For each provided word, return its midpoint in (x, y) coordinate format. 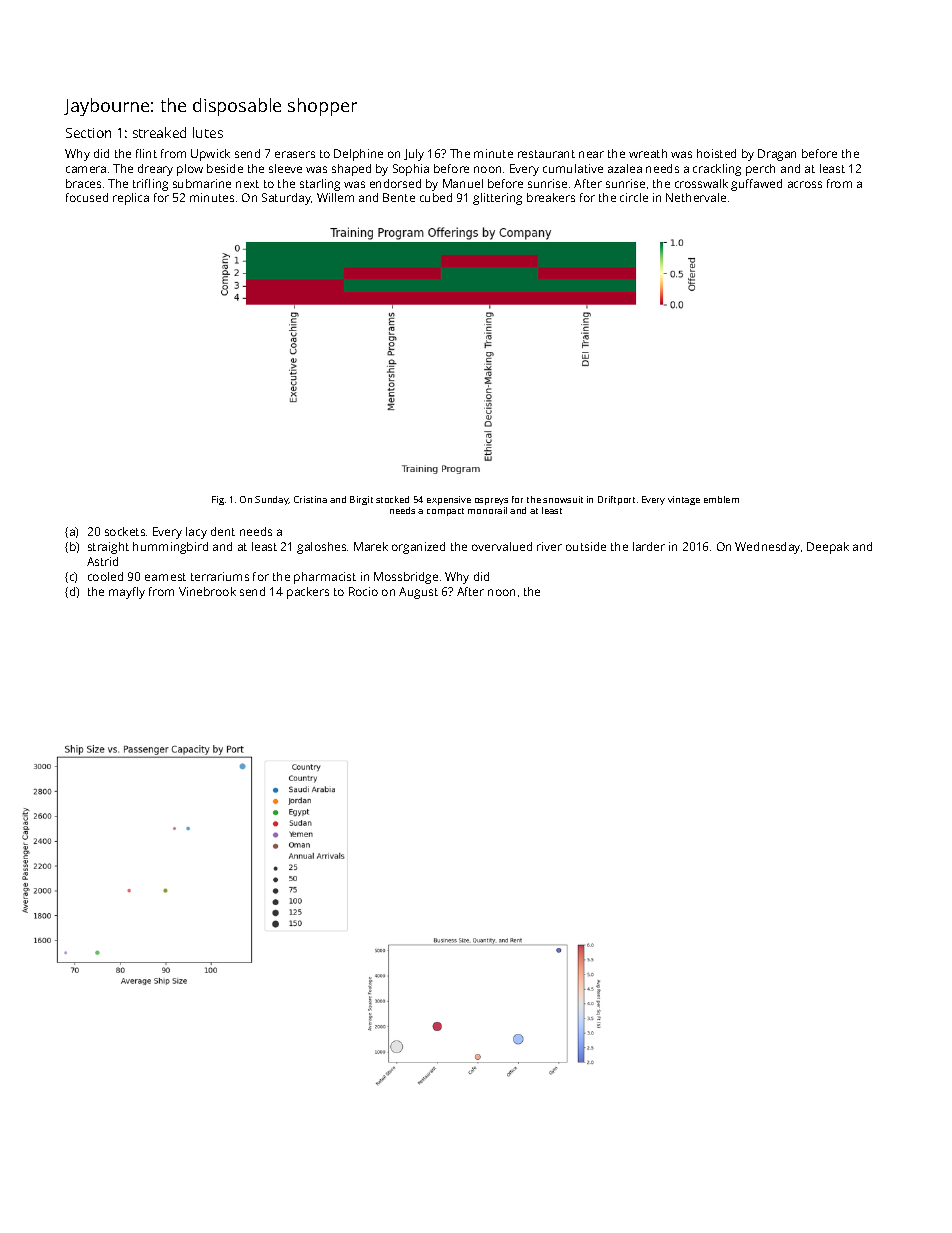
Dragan (777, 155)
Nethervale (696, 197)
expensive (449, 500)
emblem (721, 499)
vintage (684, 500)
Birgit (361, 500)
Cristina (310, 499)
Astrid (102, 561)
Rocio (363, 591)
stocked (392, 499)
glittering (497, 199)
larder (649, 546)
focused (87, 197)
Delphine (358, 155)
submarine (202, 183)
